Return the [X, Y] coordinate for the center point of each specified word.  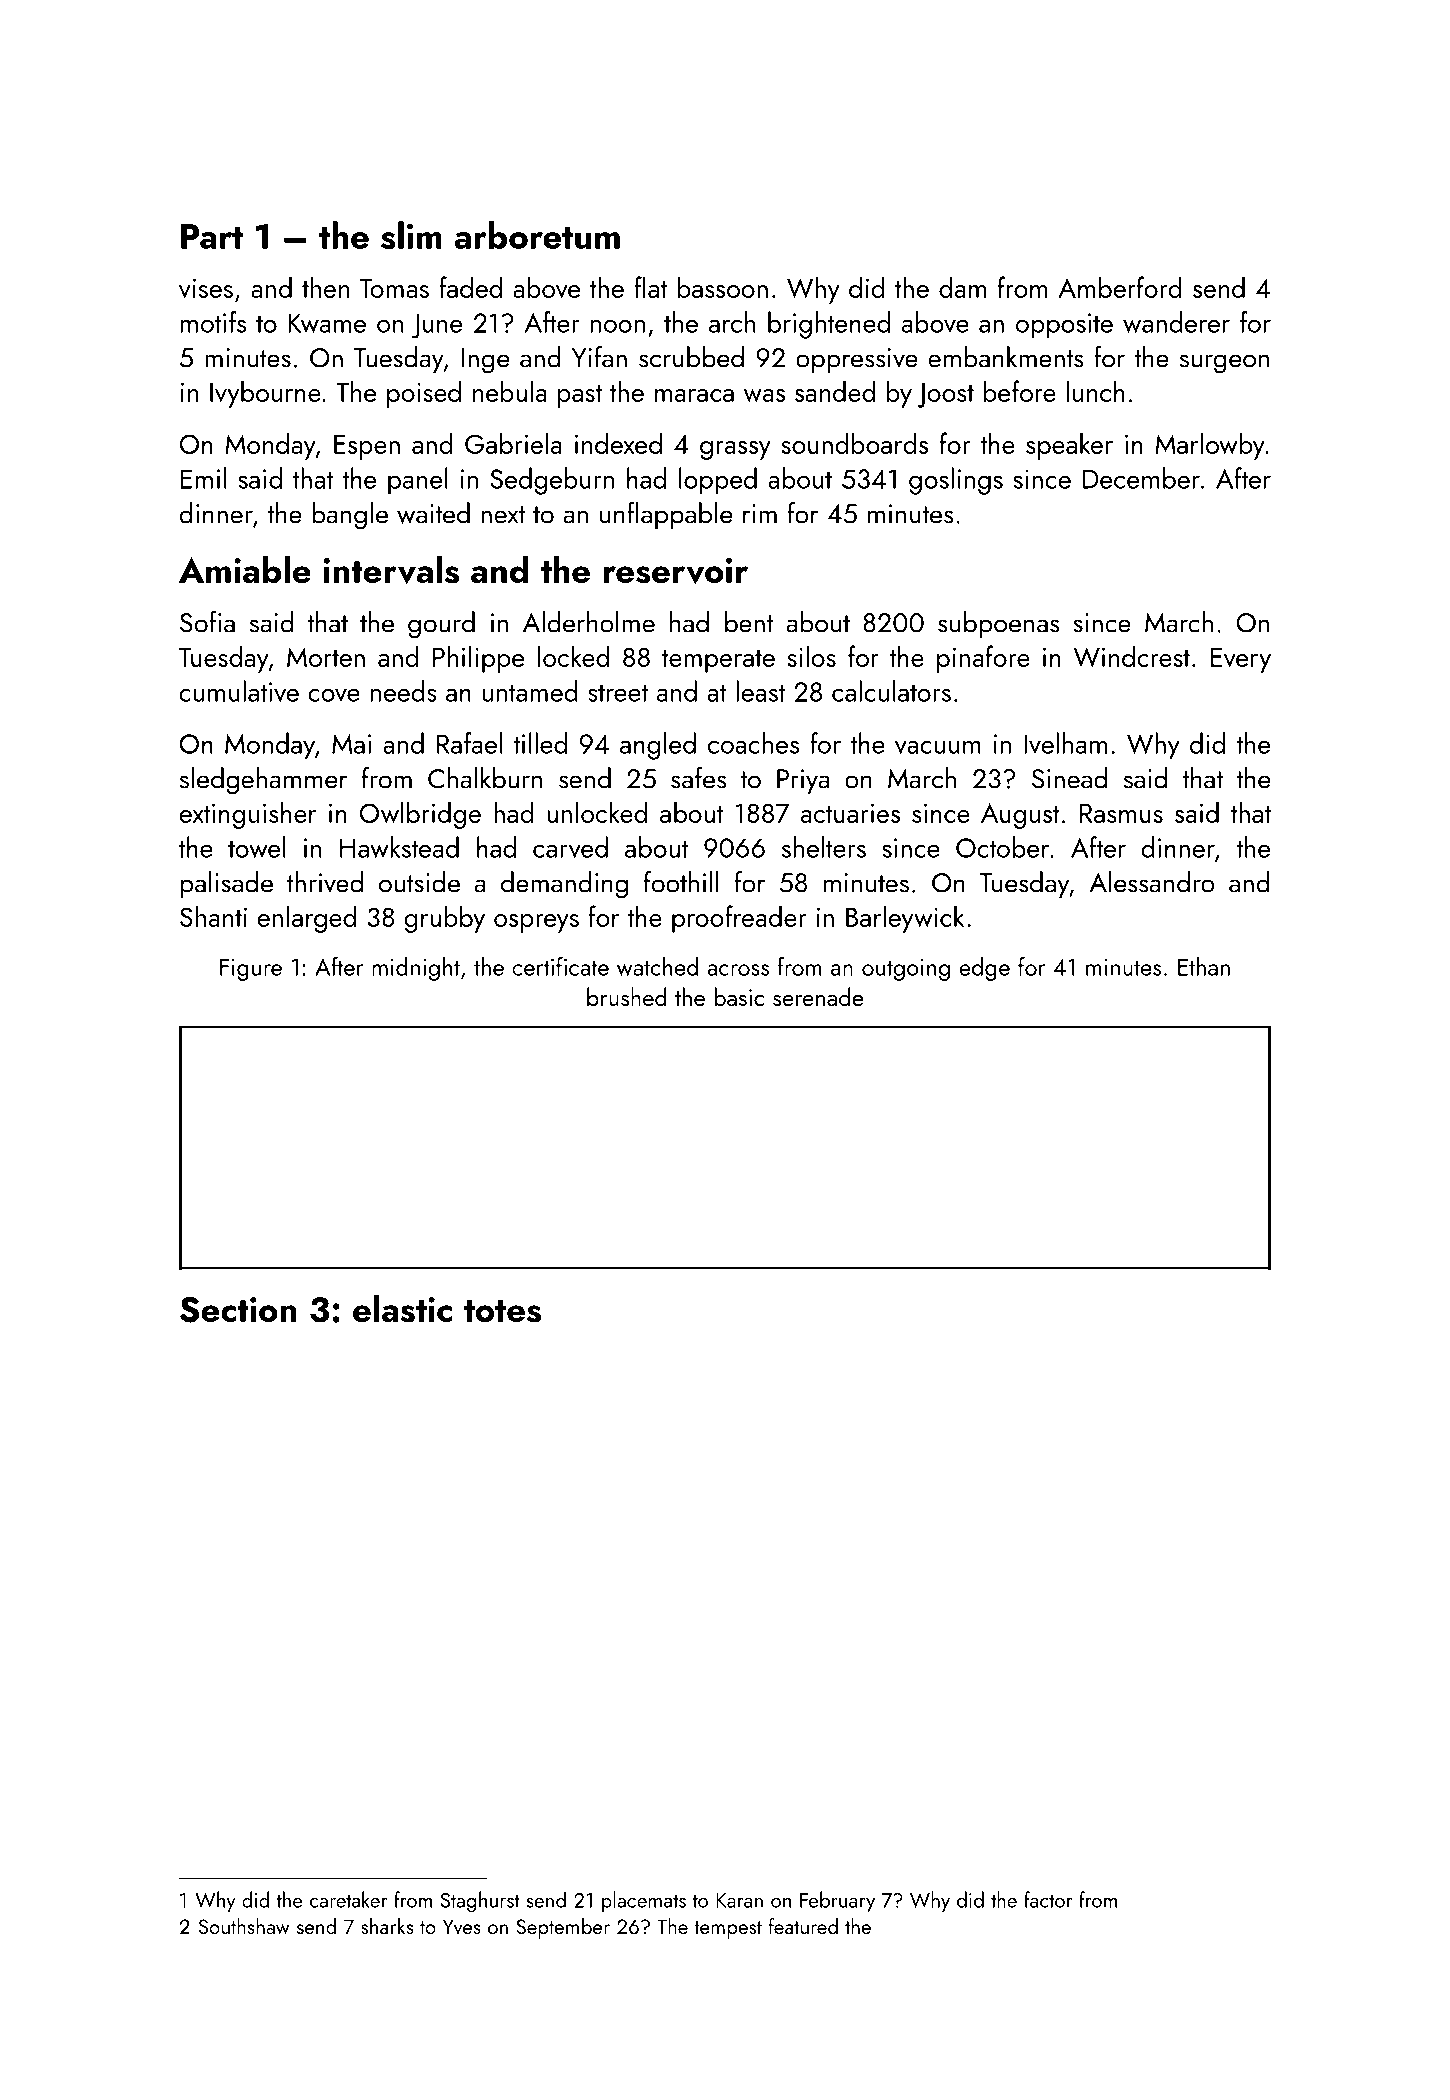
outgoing [906, 970]
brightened [829, 325]
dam [962, 287]
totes [502, 1311]
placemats [644, 1901]
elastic [402, 1308]
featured [803, 1926]
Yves [462, 1926]
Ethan [1204, 966]
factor [1048, 1899]
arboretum [537, 235]
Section [238, 1310]
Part [212, 236]
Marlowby [1210, 446]
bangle [350, 516]
